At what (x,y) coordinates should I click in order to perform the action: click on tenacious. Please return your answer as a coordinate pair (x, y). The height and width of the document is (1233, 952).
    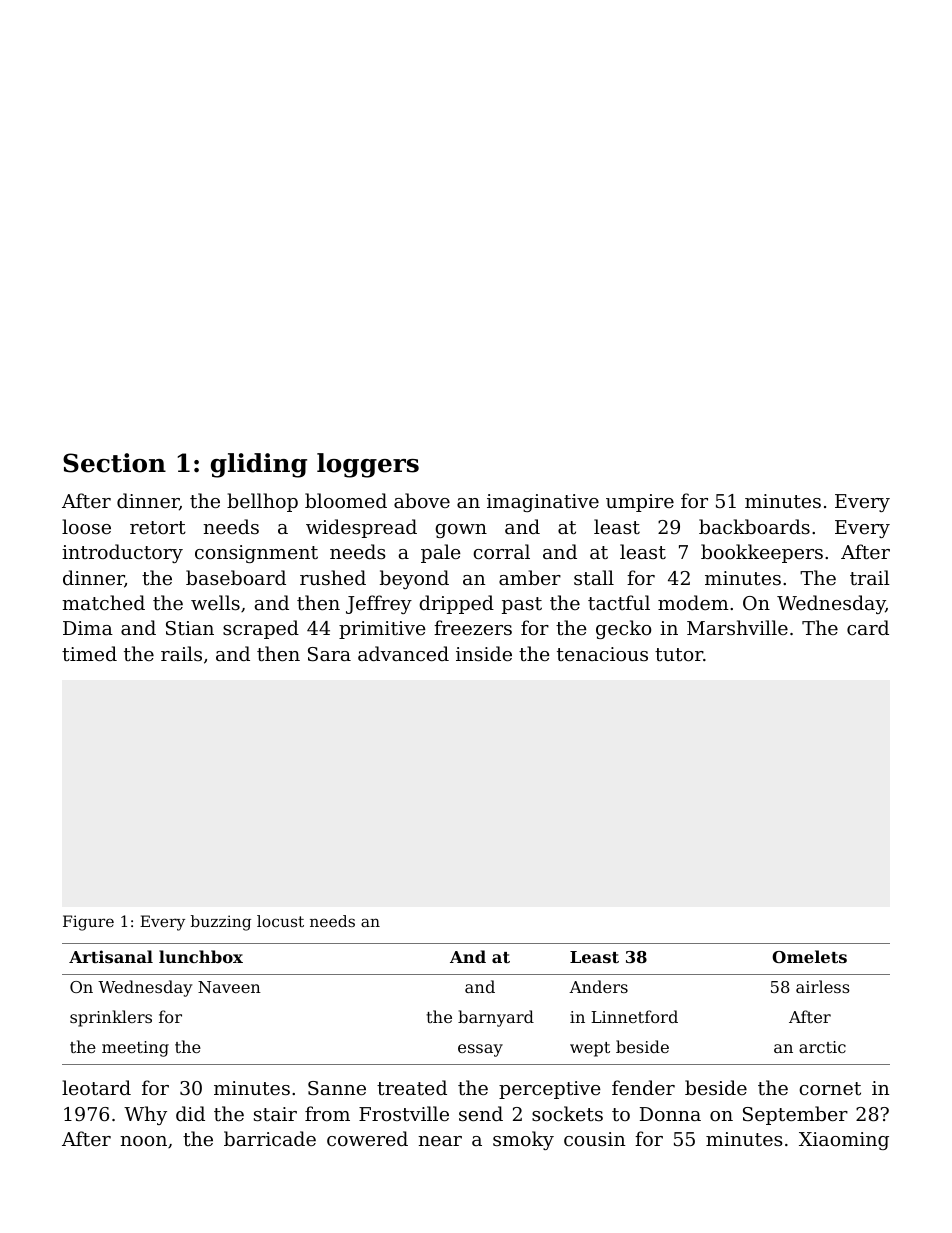
    Looking at the image, I should click on (602, 654).
